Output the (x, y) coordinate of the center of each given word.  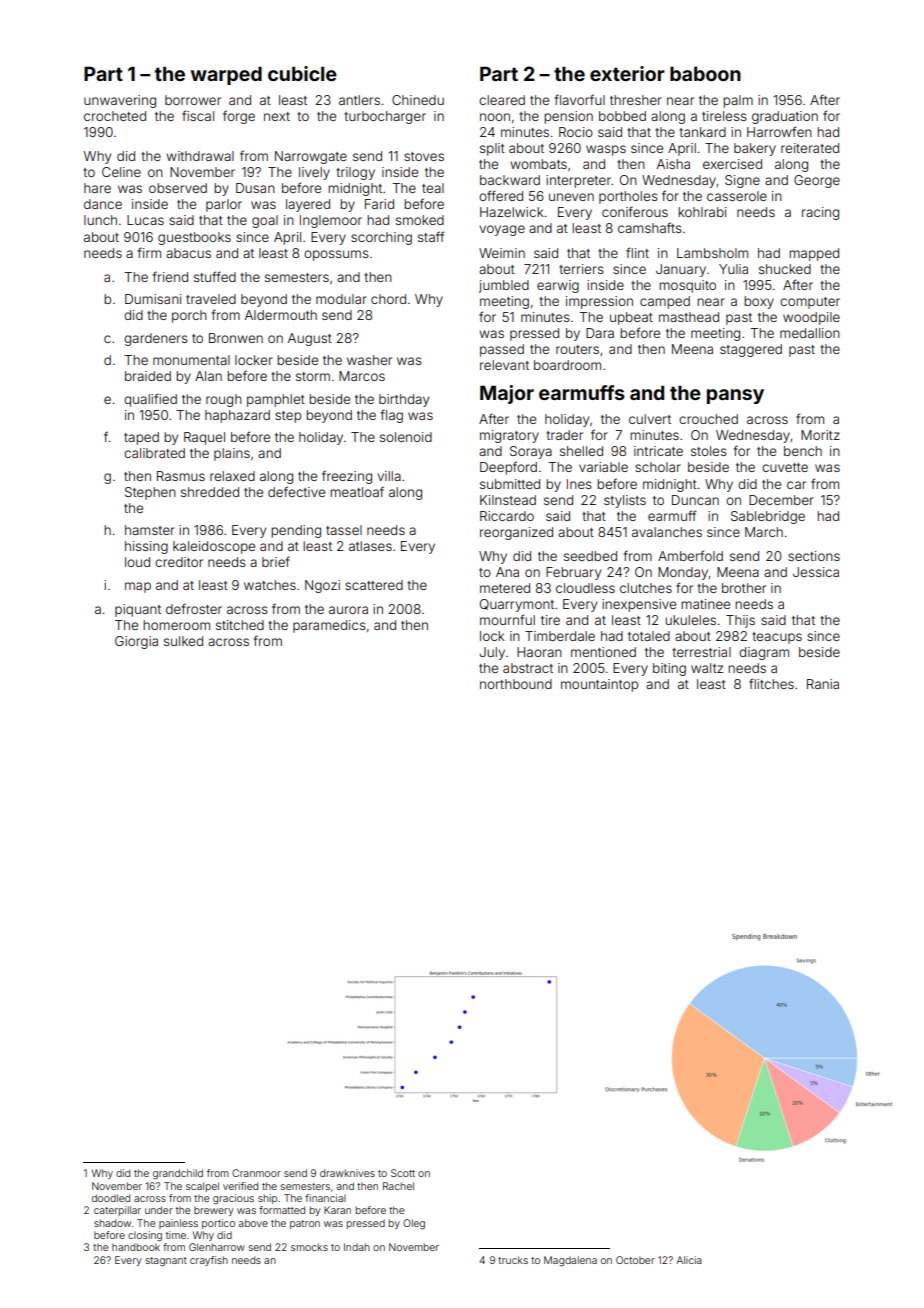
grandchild (178, 1174)
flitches (771, 683)
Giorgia (136, 642)
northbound (516, 684)
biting (669, 669)
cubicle (302, 73)
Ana (507, 572)
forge (239, 117)
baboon (705, 73)
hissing (146, 547)
